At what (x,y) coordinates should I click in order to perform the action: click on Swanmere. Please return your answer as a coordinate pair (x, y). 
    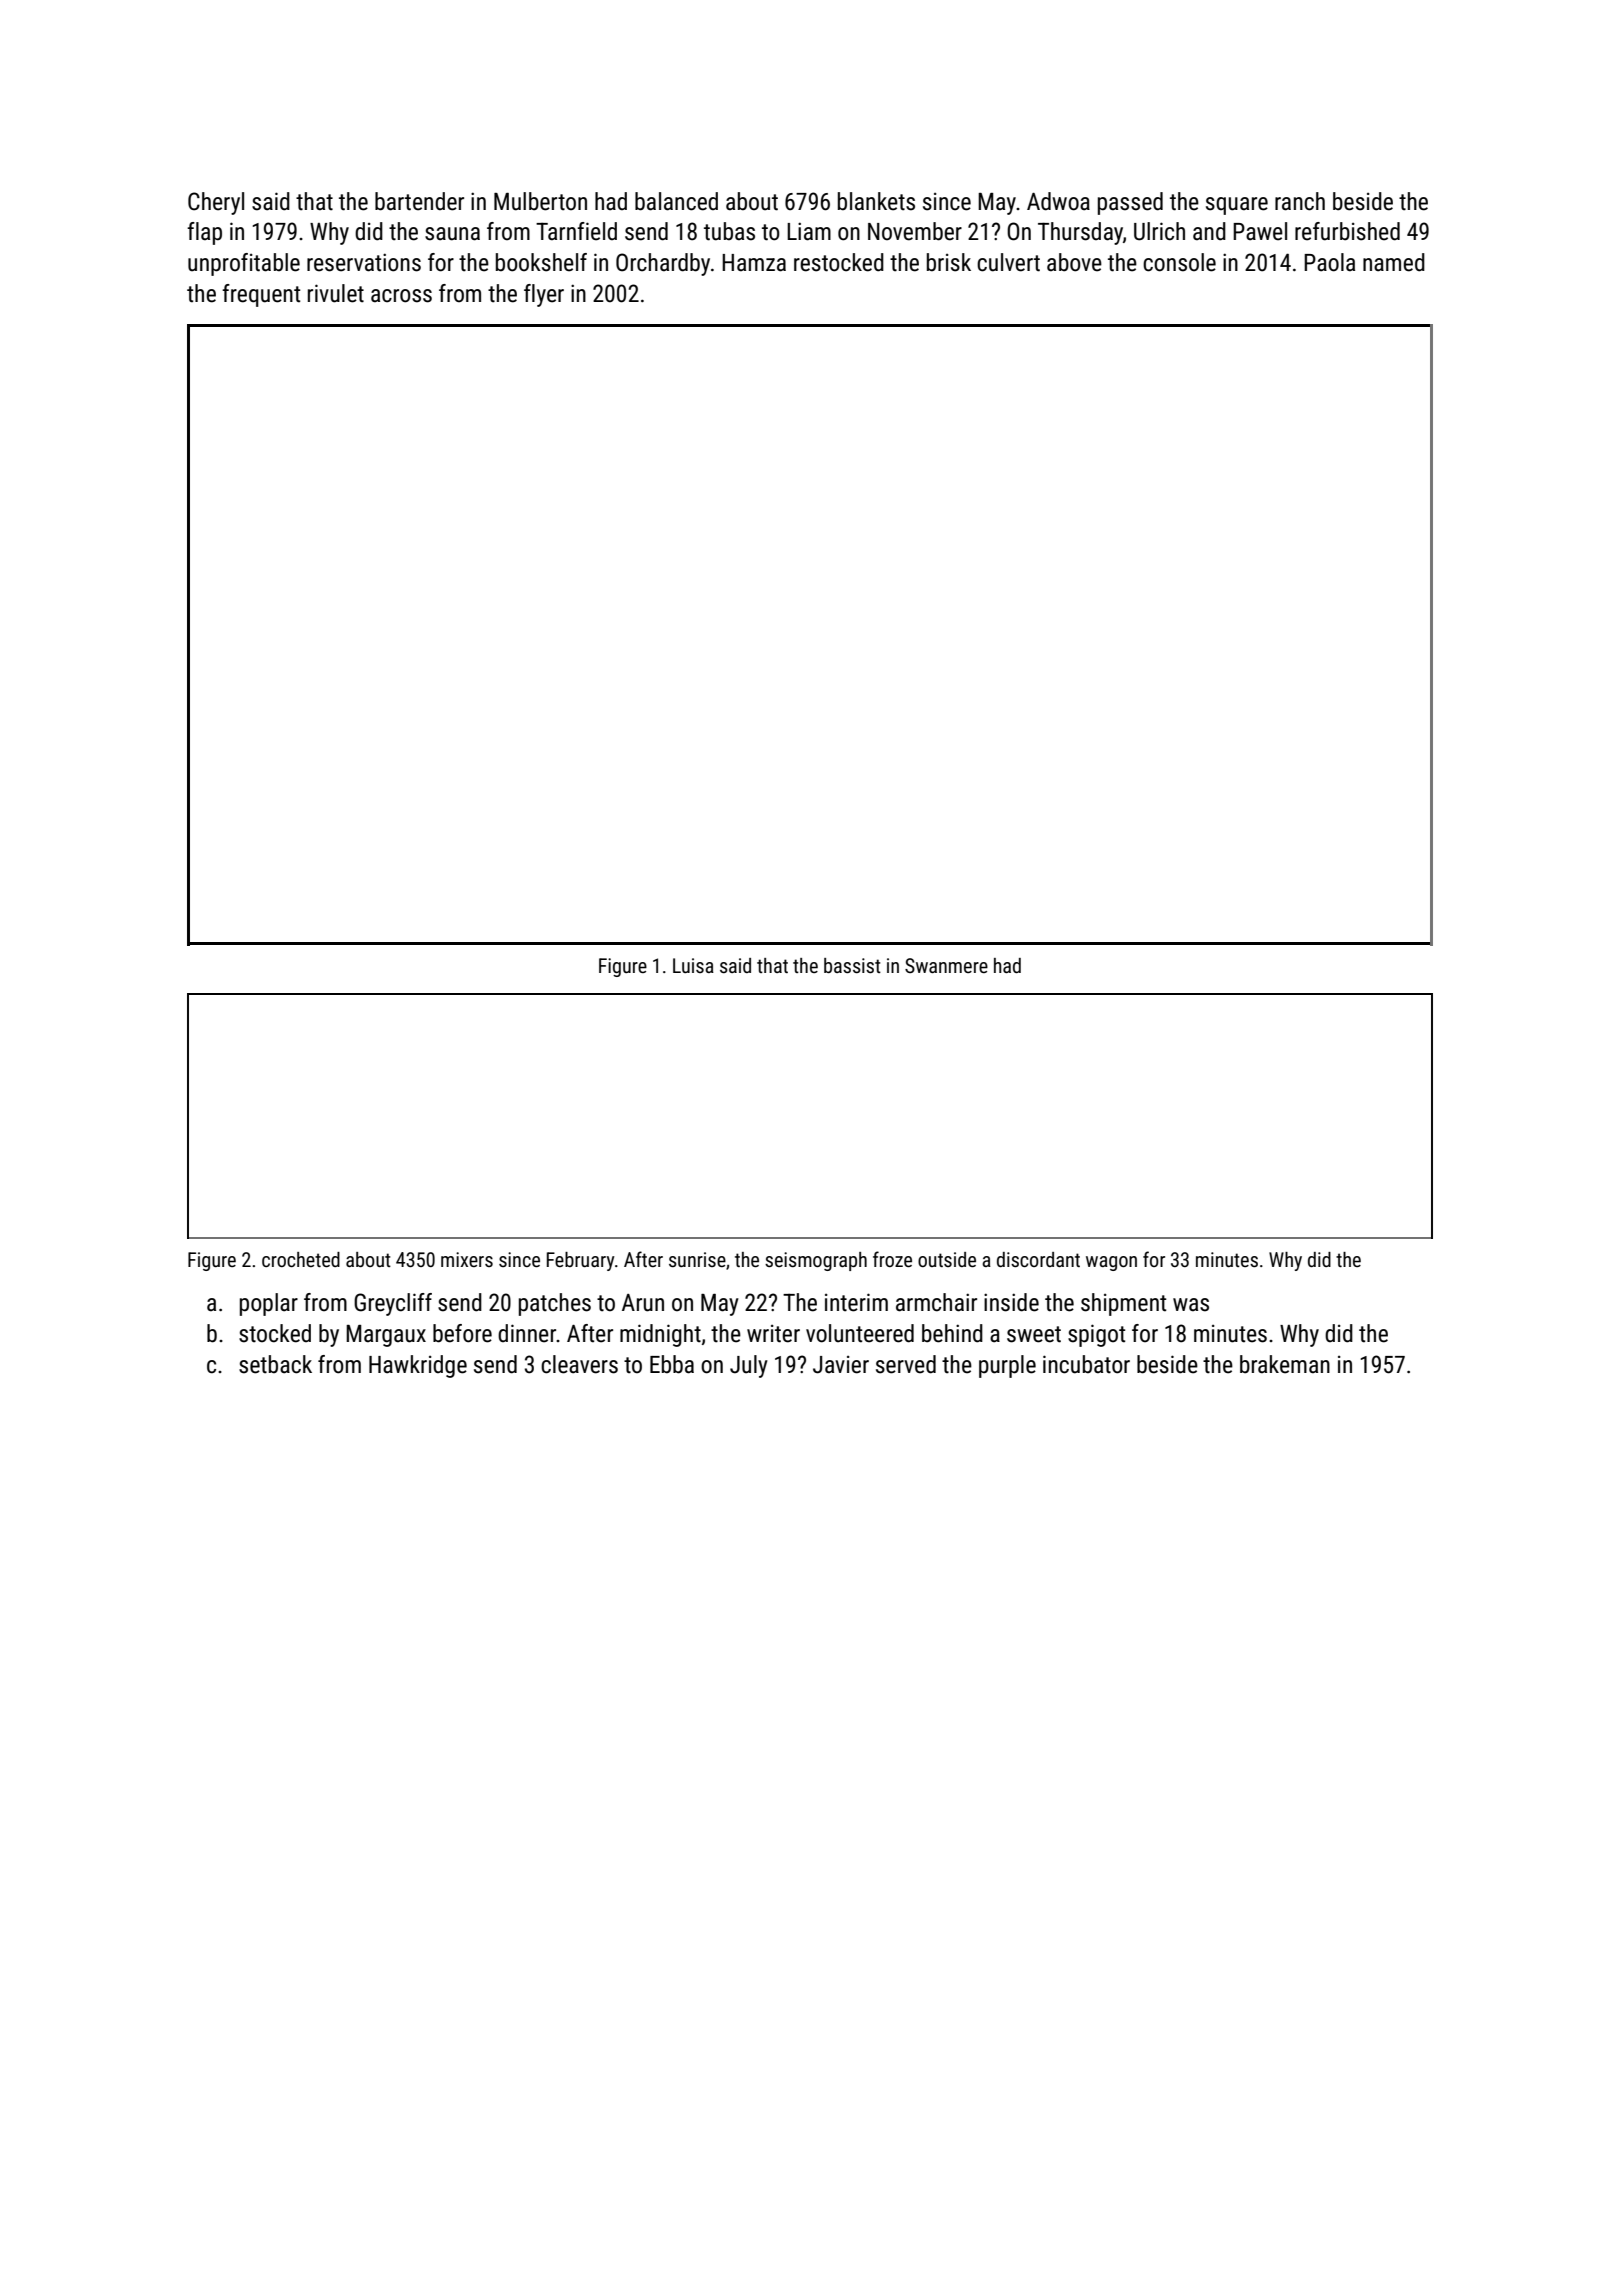
    Looking at the image, I should click on (946, 965).
